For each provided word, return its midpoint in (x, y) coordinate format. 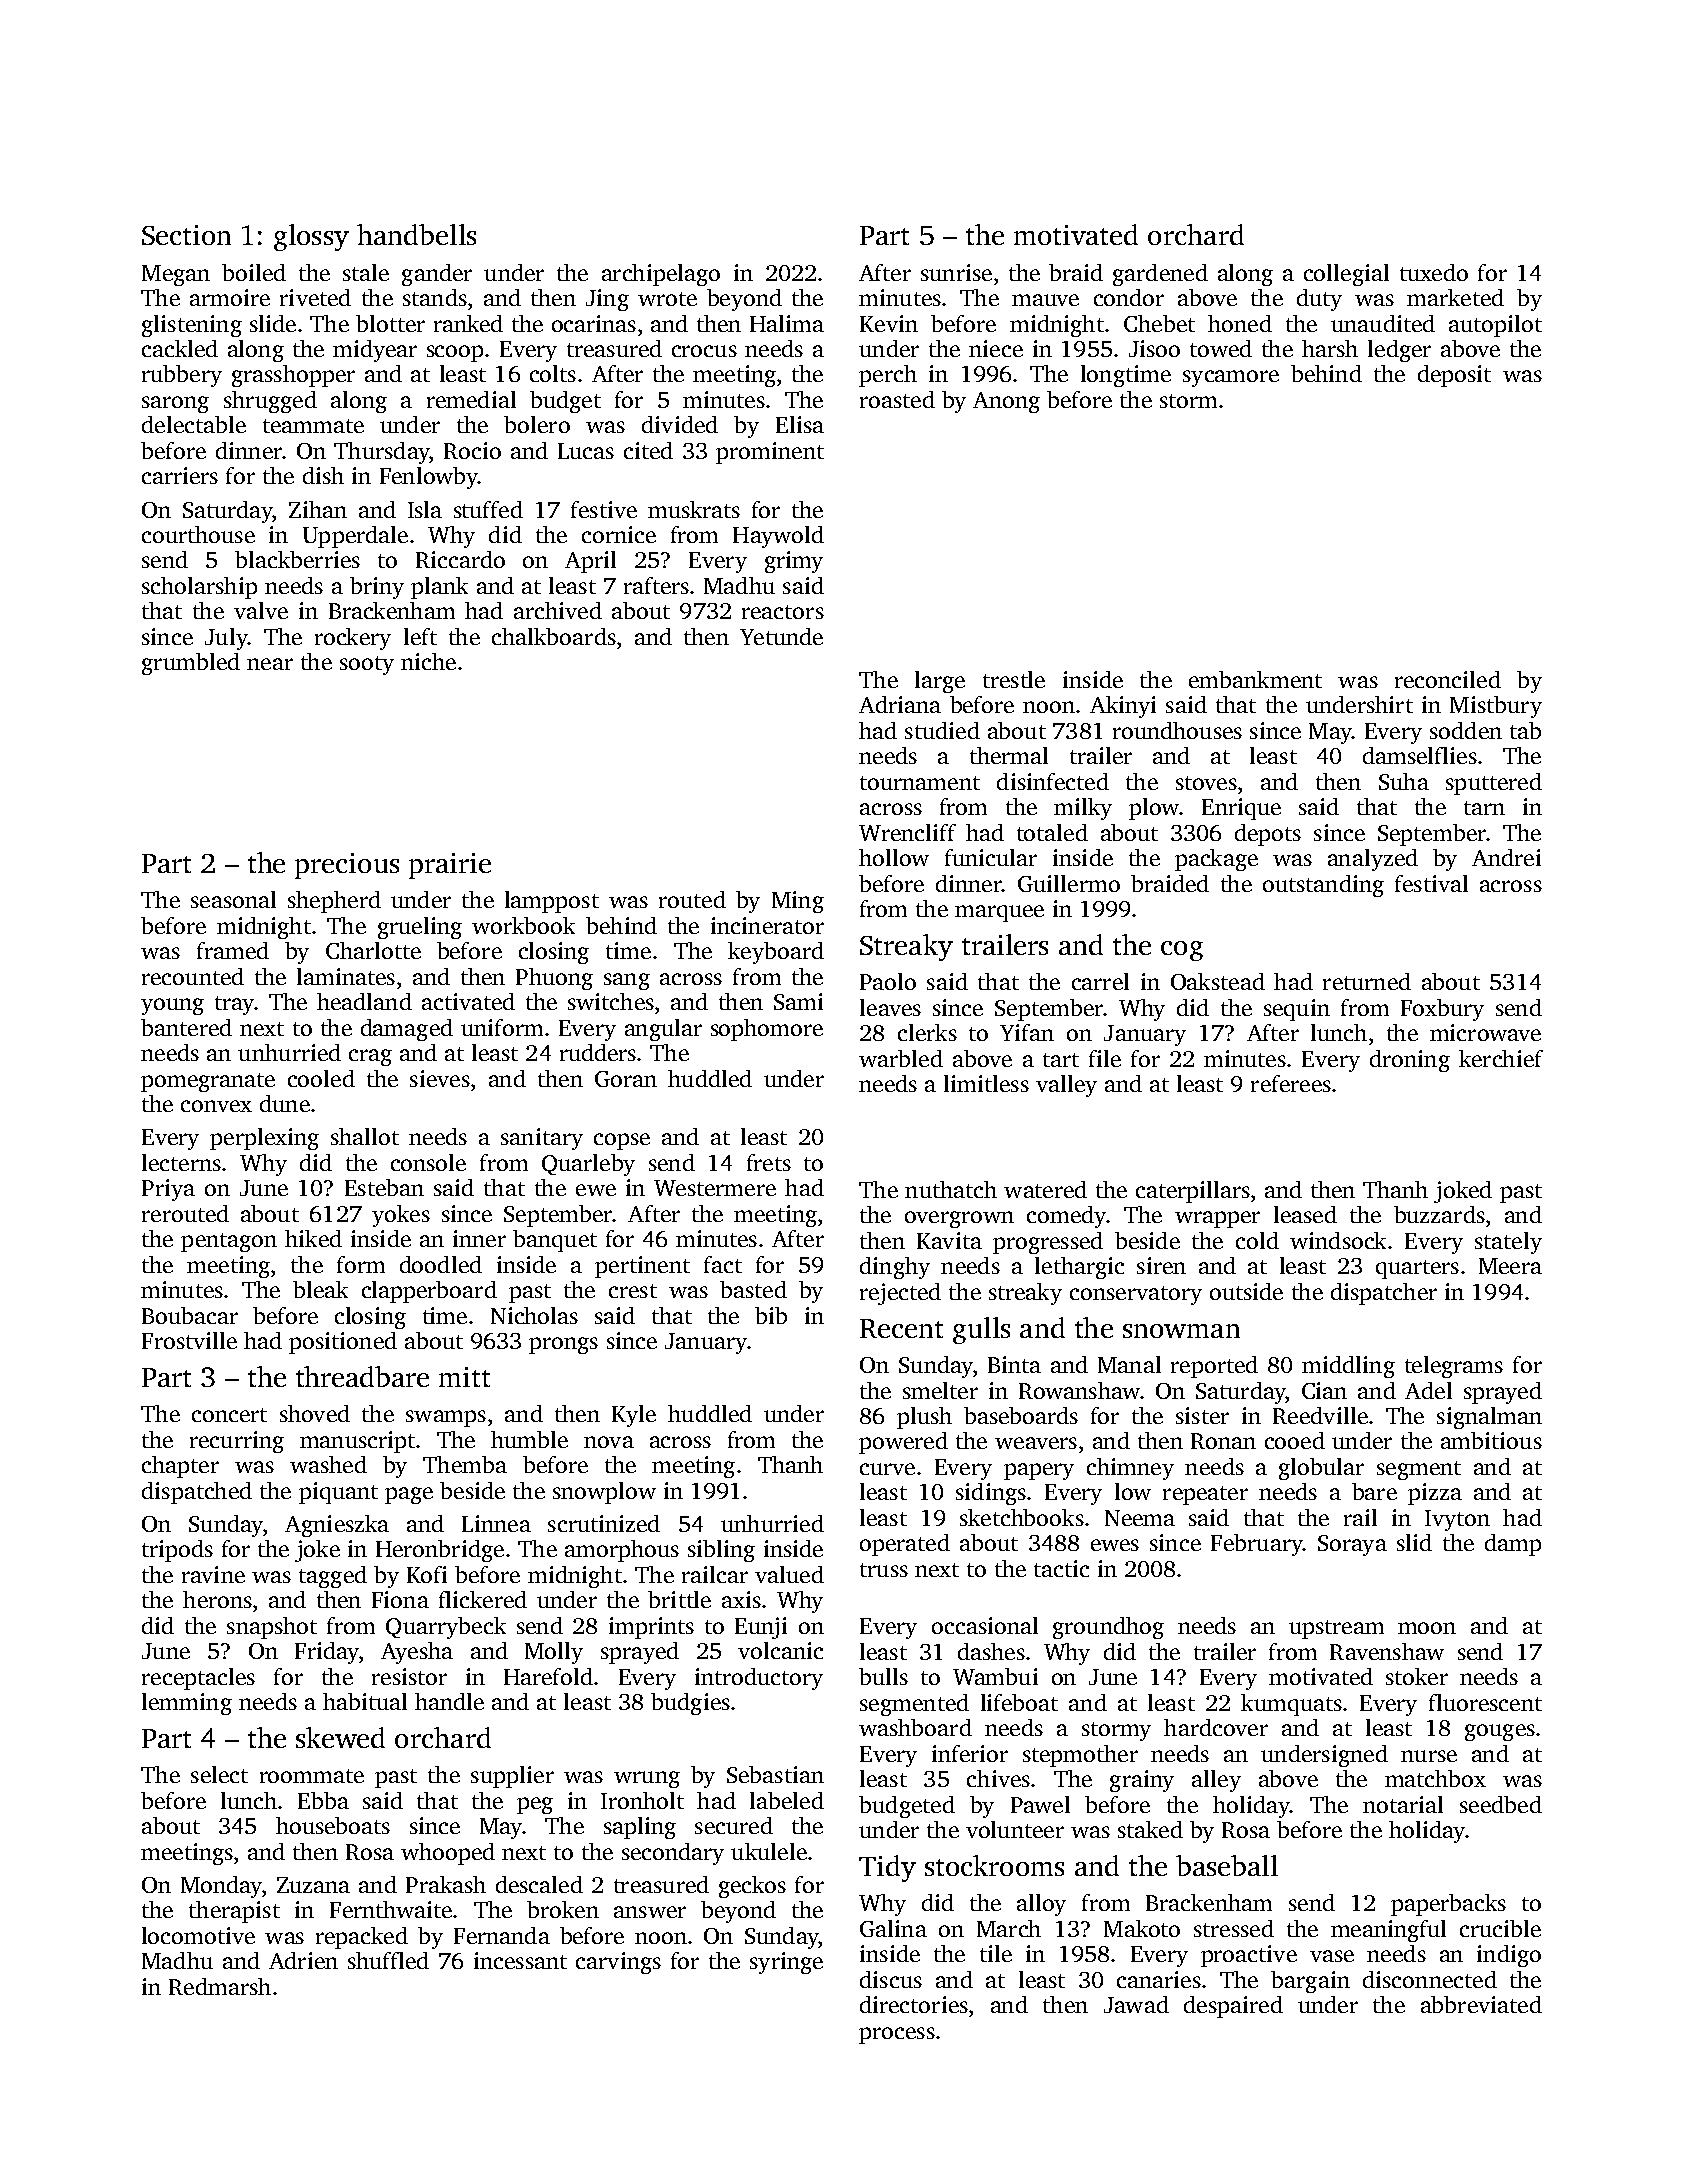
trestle (1014, 679)
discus (891, 1979)
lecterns (181, 1162)
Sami (798, 1001)
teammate (313, 426)
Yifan (1027, 1032)
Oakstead (1218, 981)
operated (905, 1545)
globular (1321, 1469)
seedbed (1501, 1804)
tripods (177, 1551)
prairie (450, 866)
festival (1431, 883)
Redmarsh (220, 1986)
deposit (1454, 376)
